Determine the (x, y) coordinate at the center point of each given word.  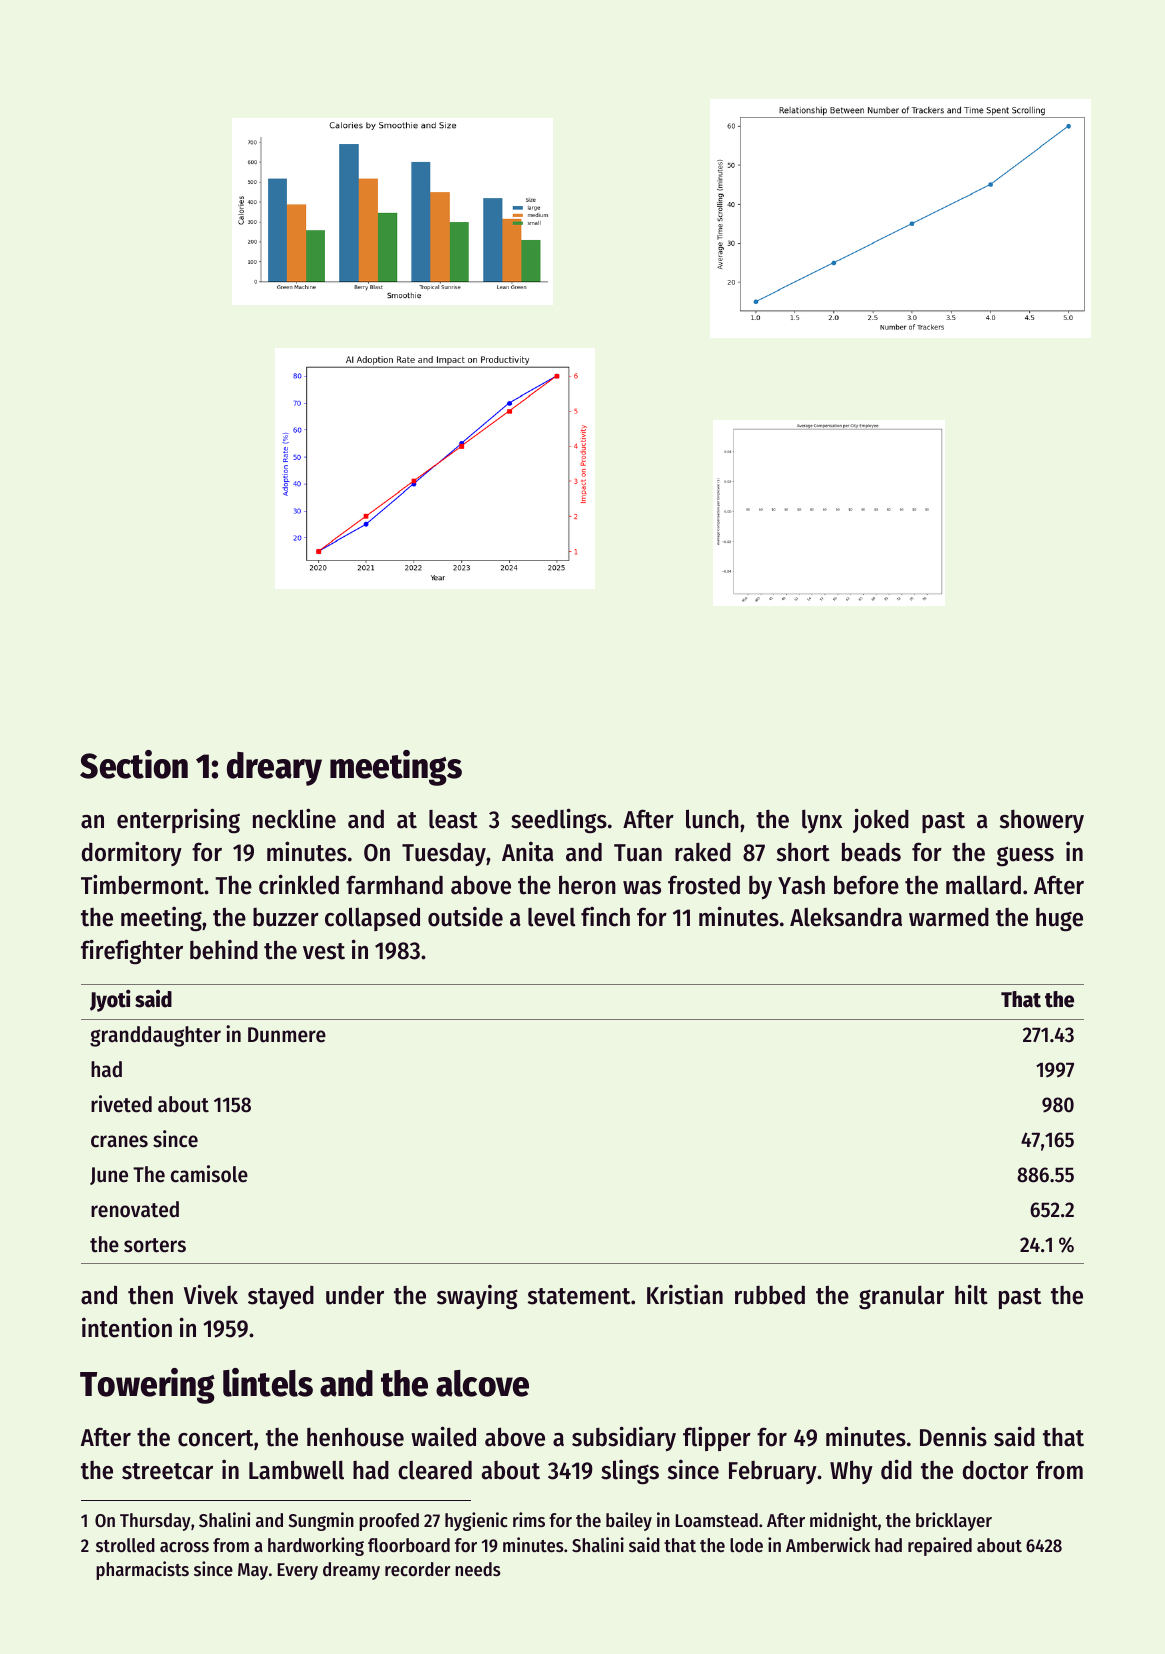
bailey (629, 1521)
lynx (822, 821)
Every (298, 1571)
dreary (274, 769)
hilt (971, 1294)
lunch (712, 819)
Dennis (953, 1436)
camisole (209, 1174)
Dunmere (287, 1035)
